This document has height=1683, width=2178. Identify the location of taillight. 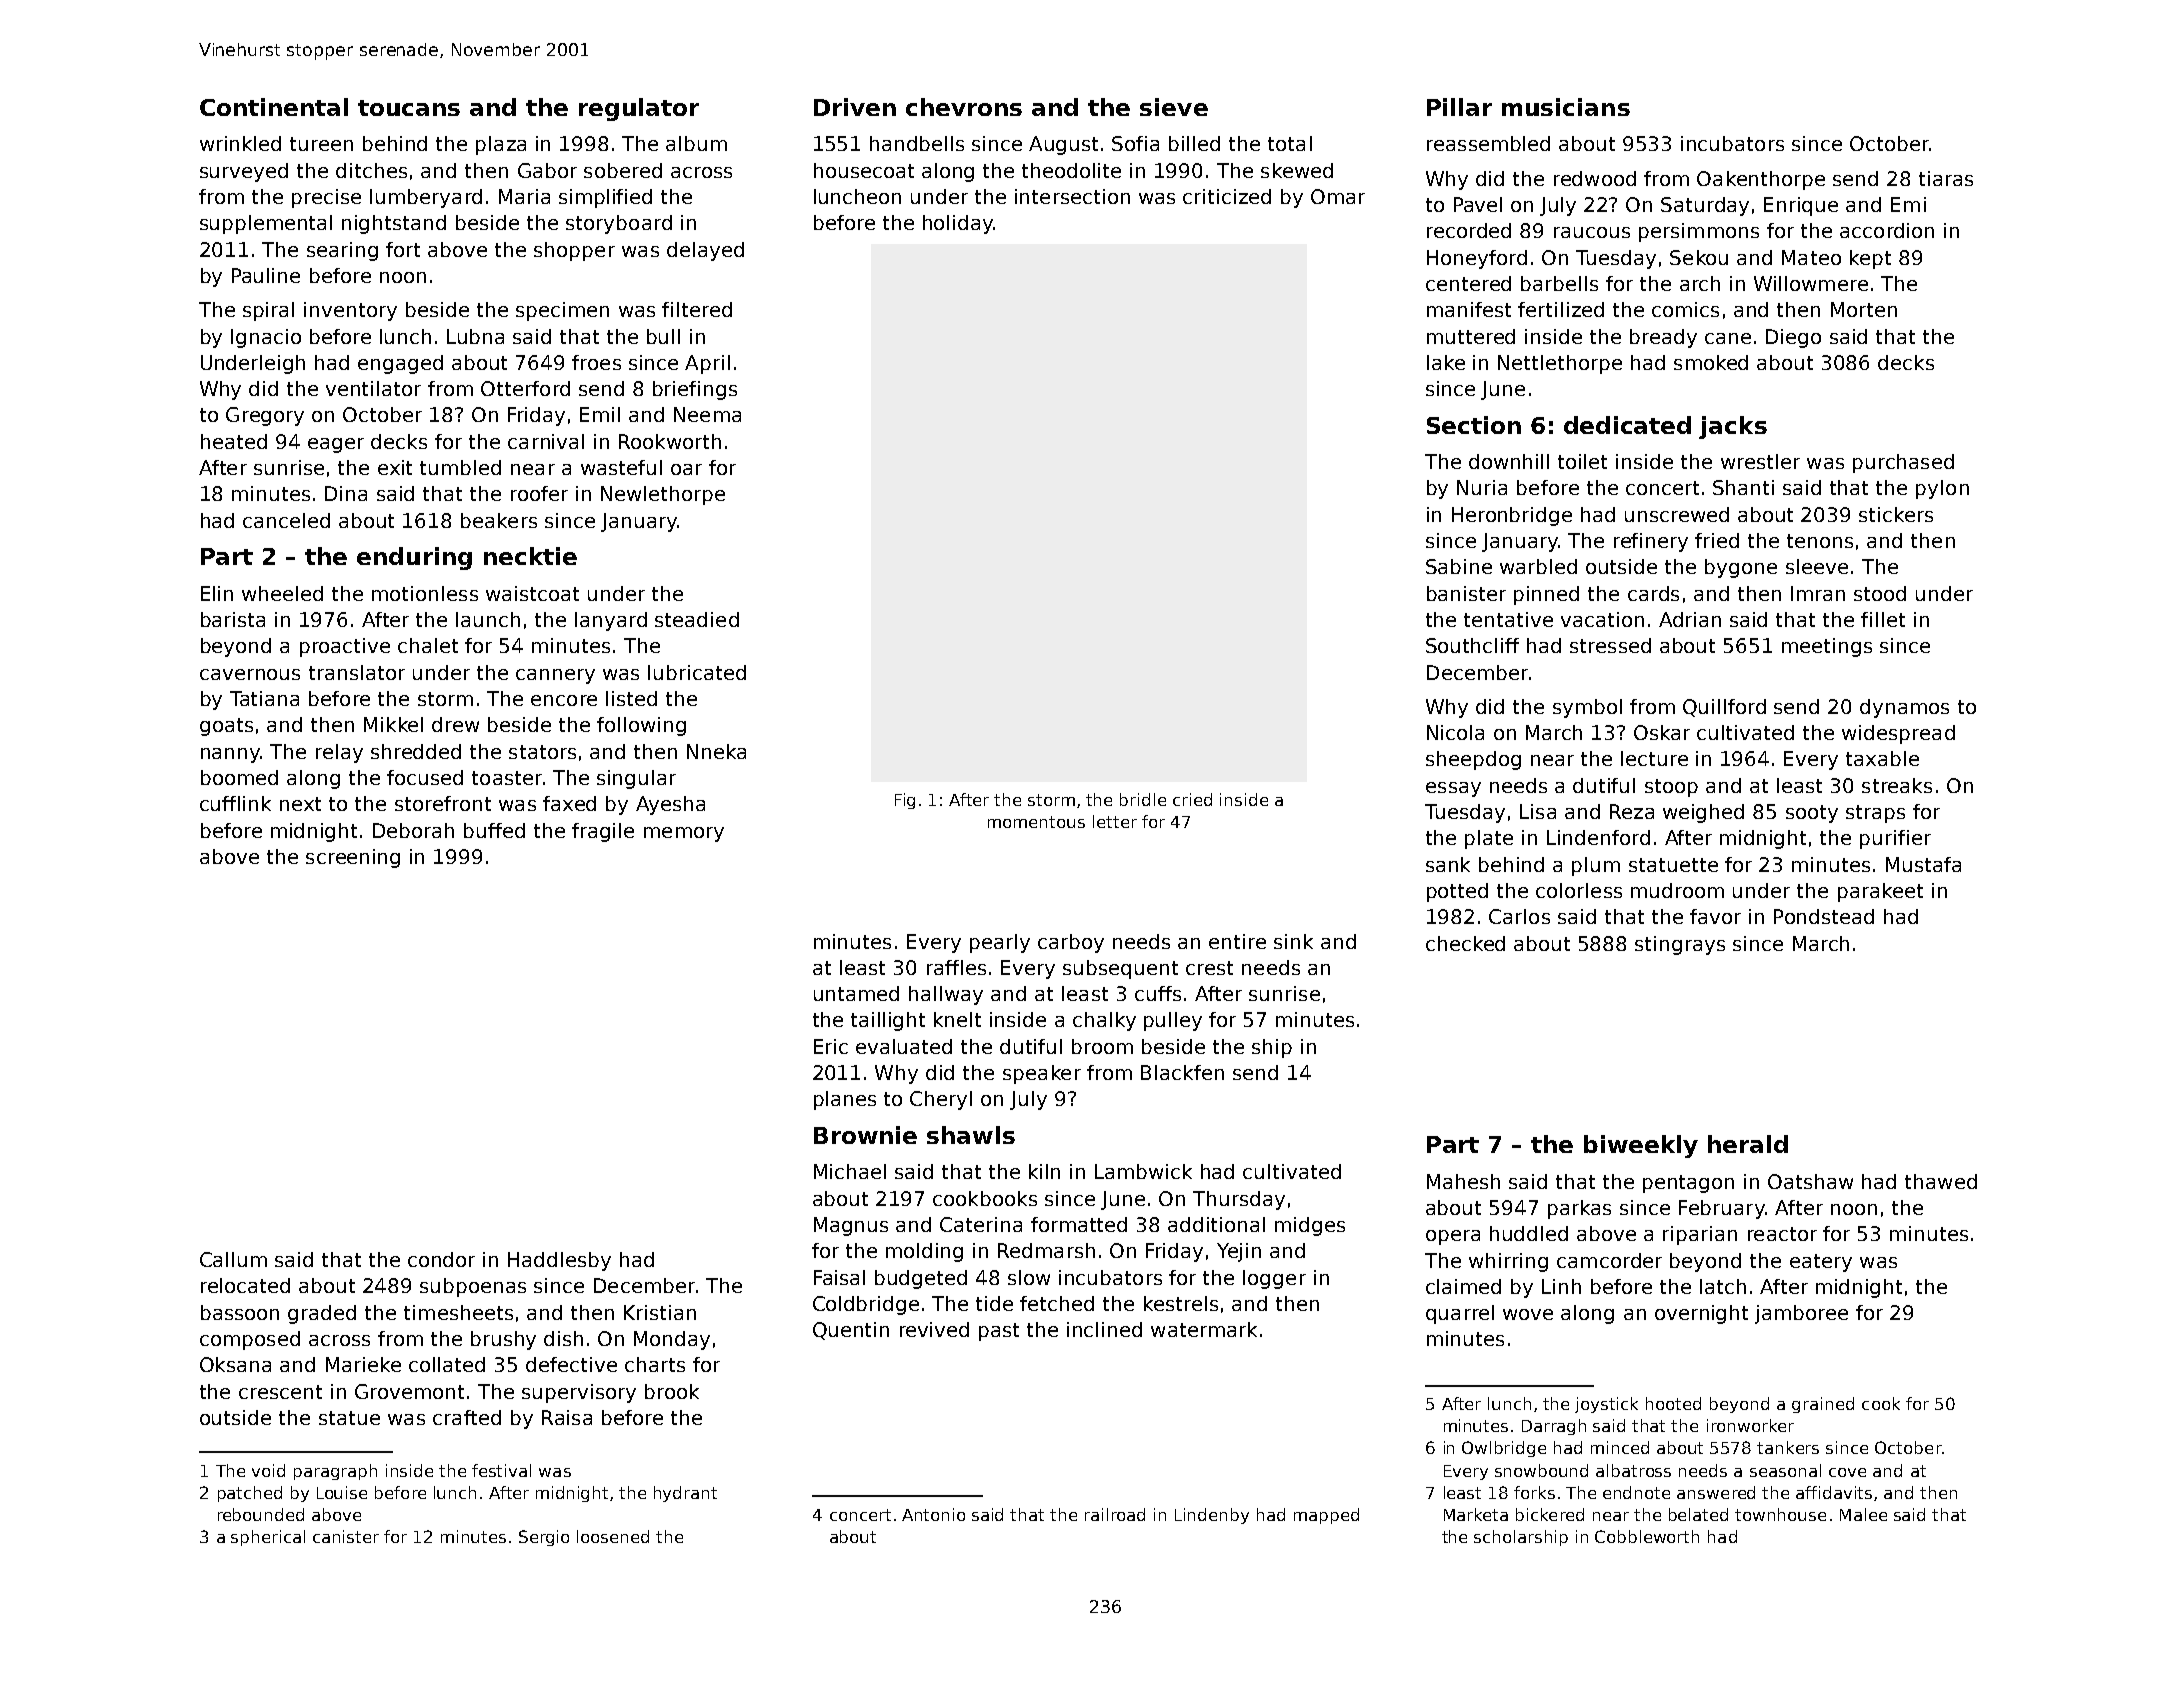
(888, 1021).
